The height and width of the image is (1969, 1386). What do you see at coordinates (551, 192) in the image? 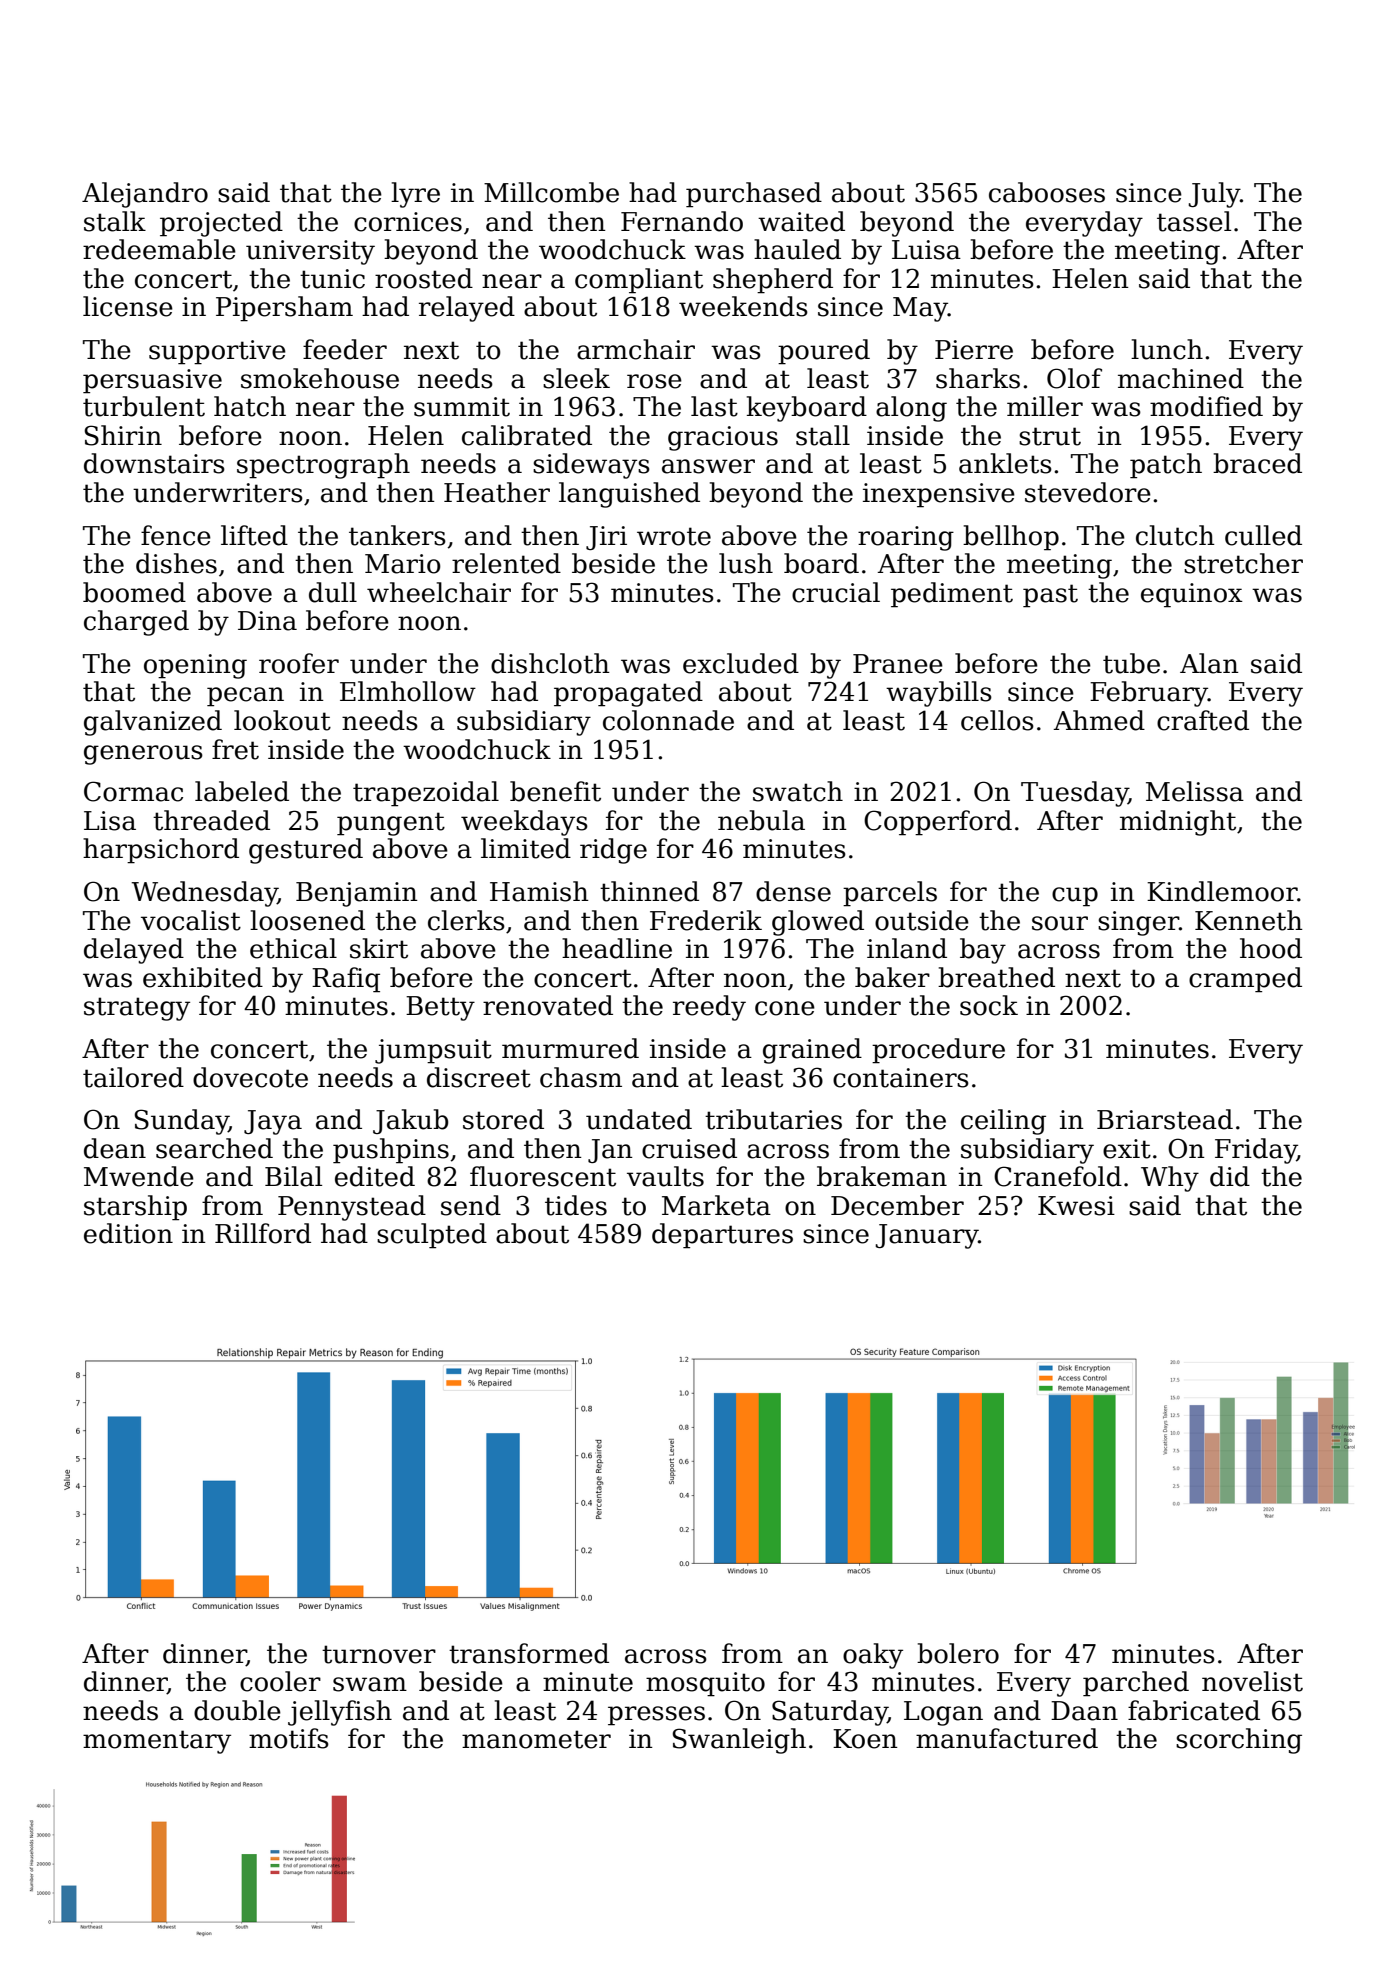
I see `Millcombe` at bounding box center [551, 192].
